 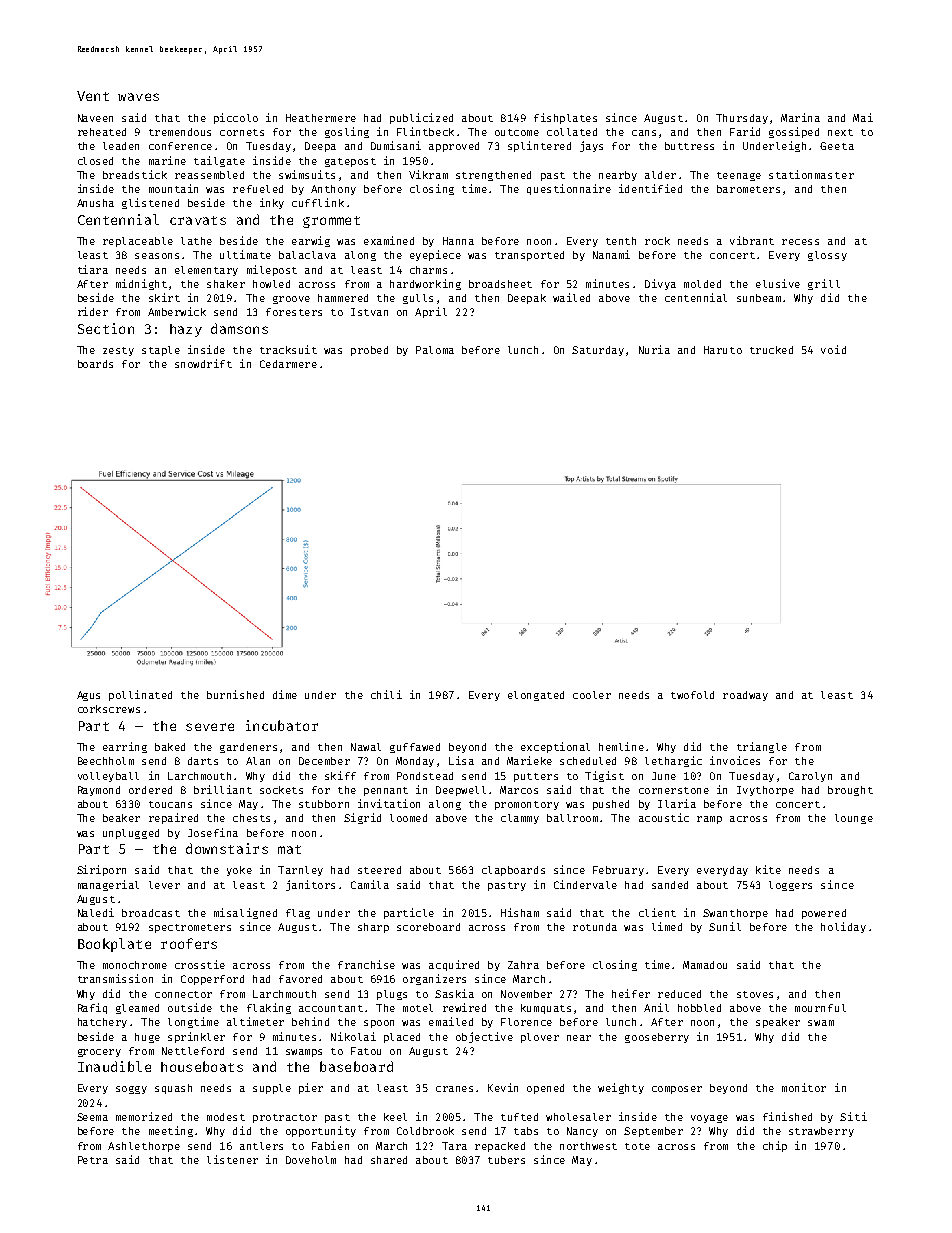 I want to click on mournful, so click(x=820, y=1008).
